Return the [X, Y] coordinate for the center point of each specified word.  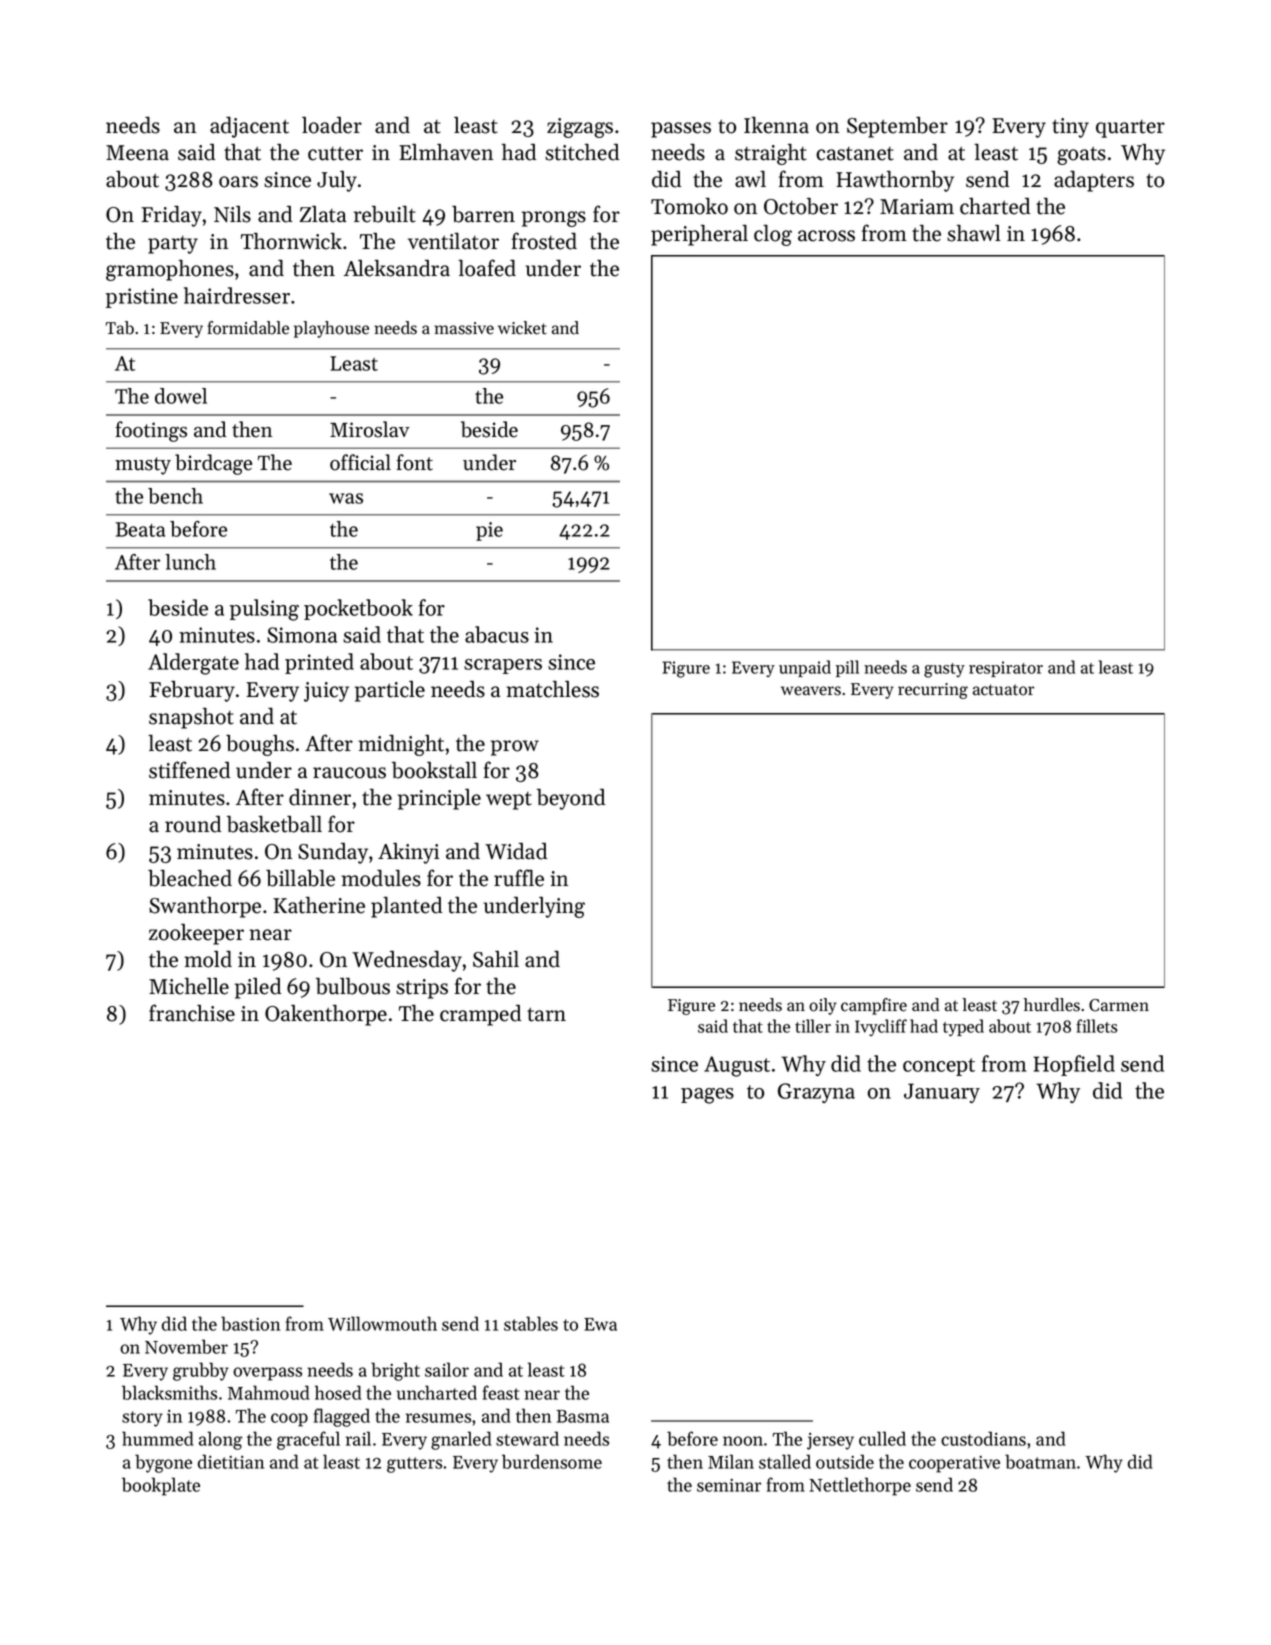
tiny [1070, 128]
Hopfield [1074, 1065]
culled [882, 1438]
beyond [571, 799]
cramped [480, 1015]
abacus [497, 634]
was [346, 498]
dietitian [231, 1461]
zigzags [580, 128]
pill [847, 668]
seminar [729, 1485]
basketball [274, 824]
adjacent [249, 127]
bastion [250, 1323]
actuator [1003, 690]
